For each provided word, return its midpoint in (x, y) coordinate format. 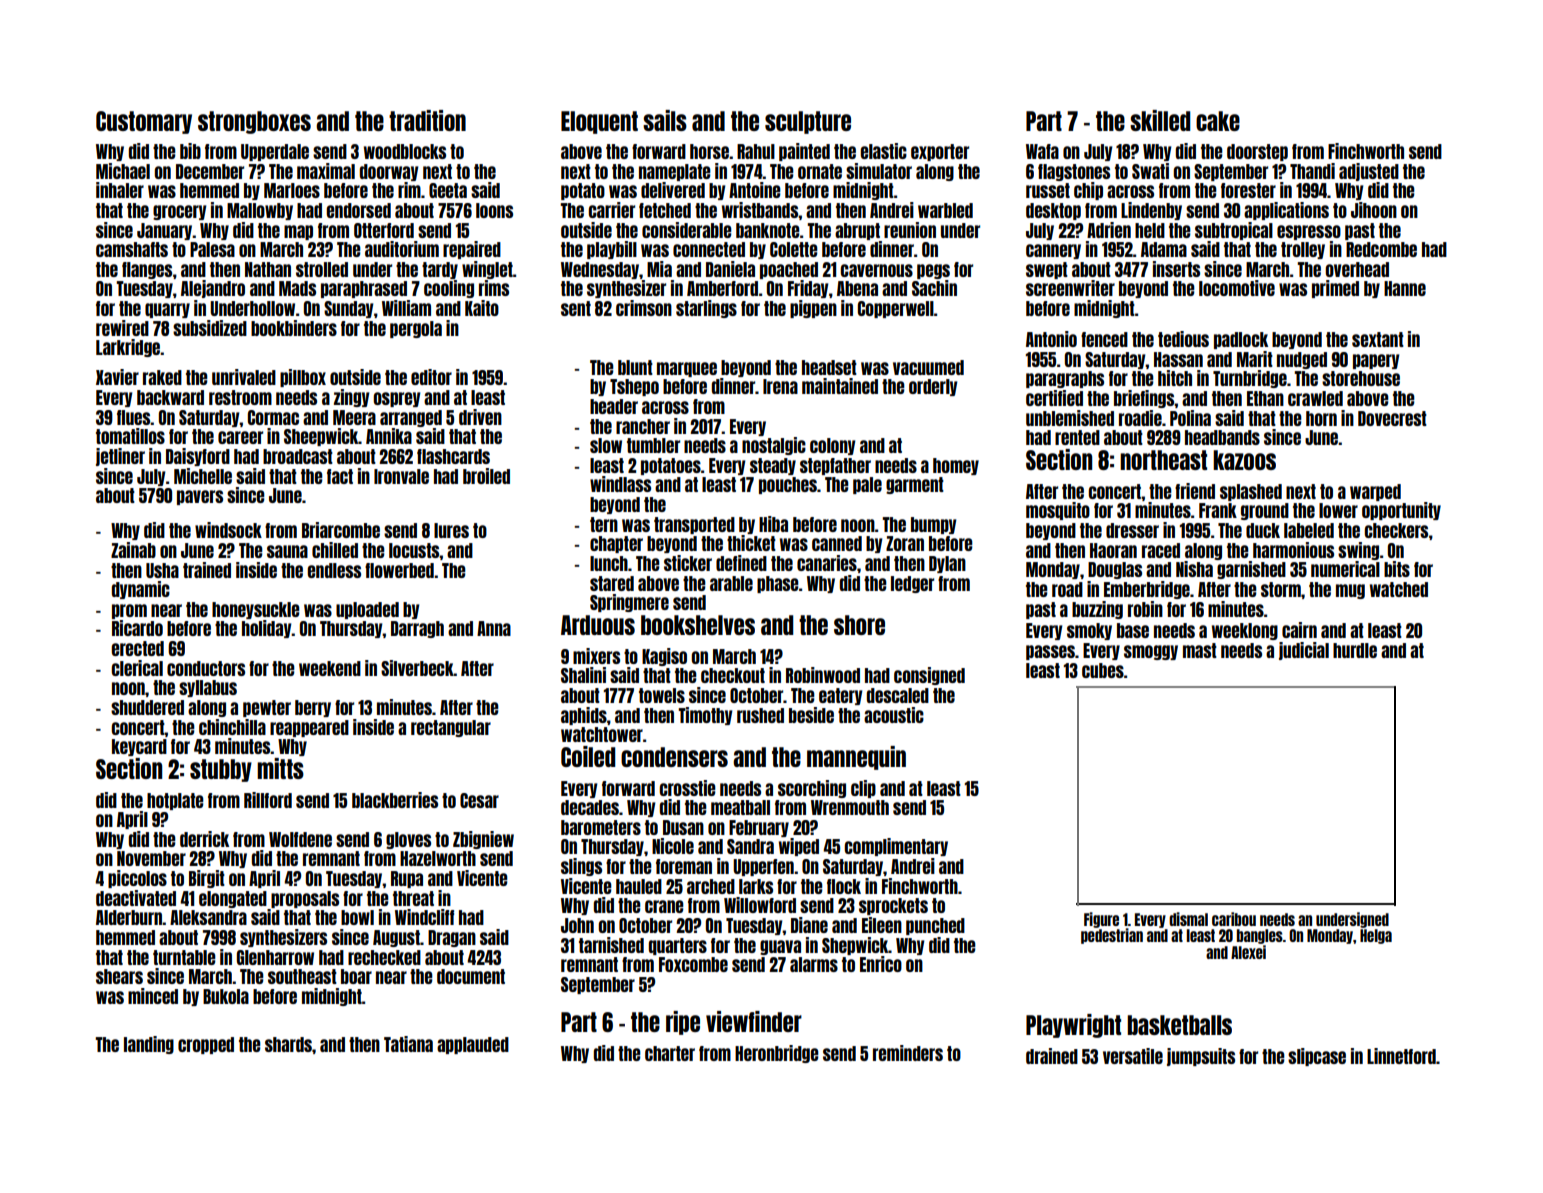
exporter (940, 152)
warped (1375, 492)
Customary (144, 122)
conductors (206, 668)
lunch (609, 563)
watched (1399, 589)
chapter (616, 544)
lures (451, 530)
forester (1248, 190)
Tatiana (408, 1044)
